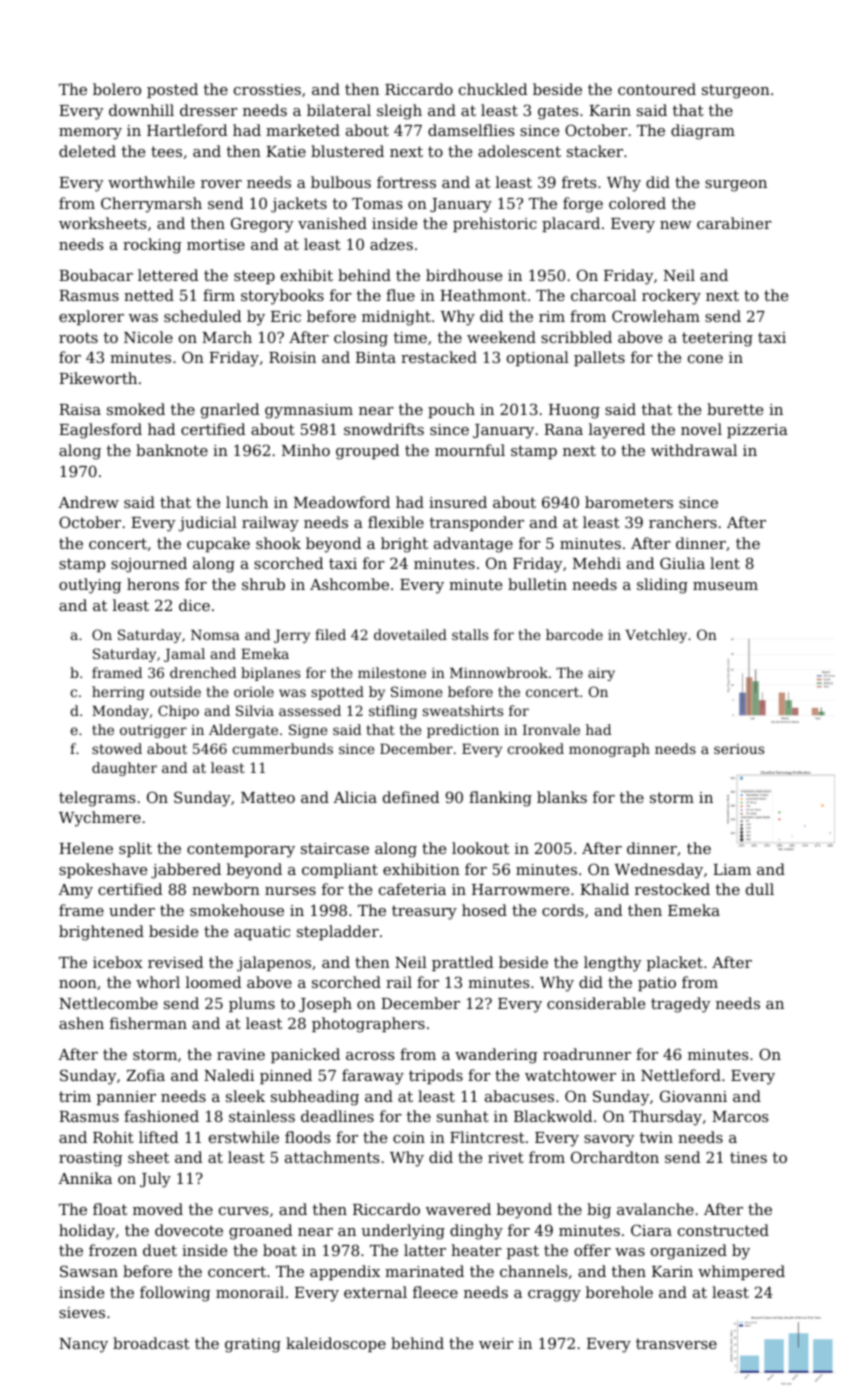  What do you see at coordinates (493, 89) in the page?
I see `chuckled` at bounding box center [493, 89].
